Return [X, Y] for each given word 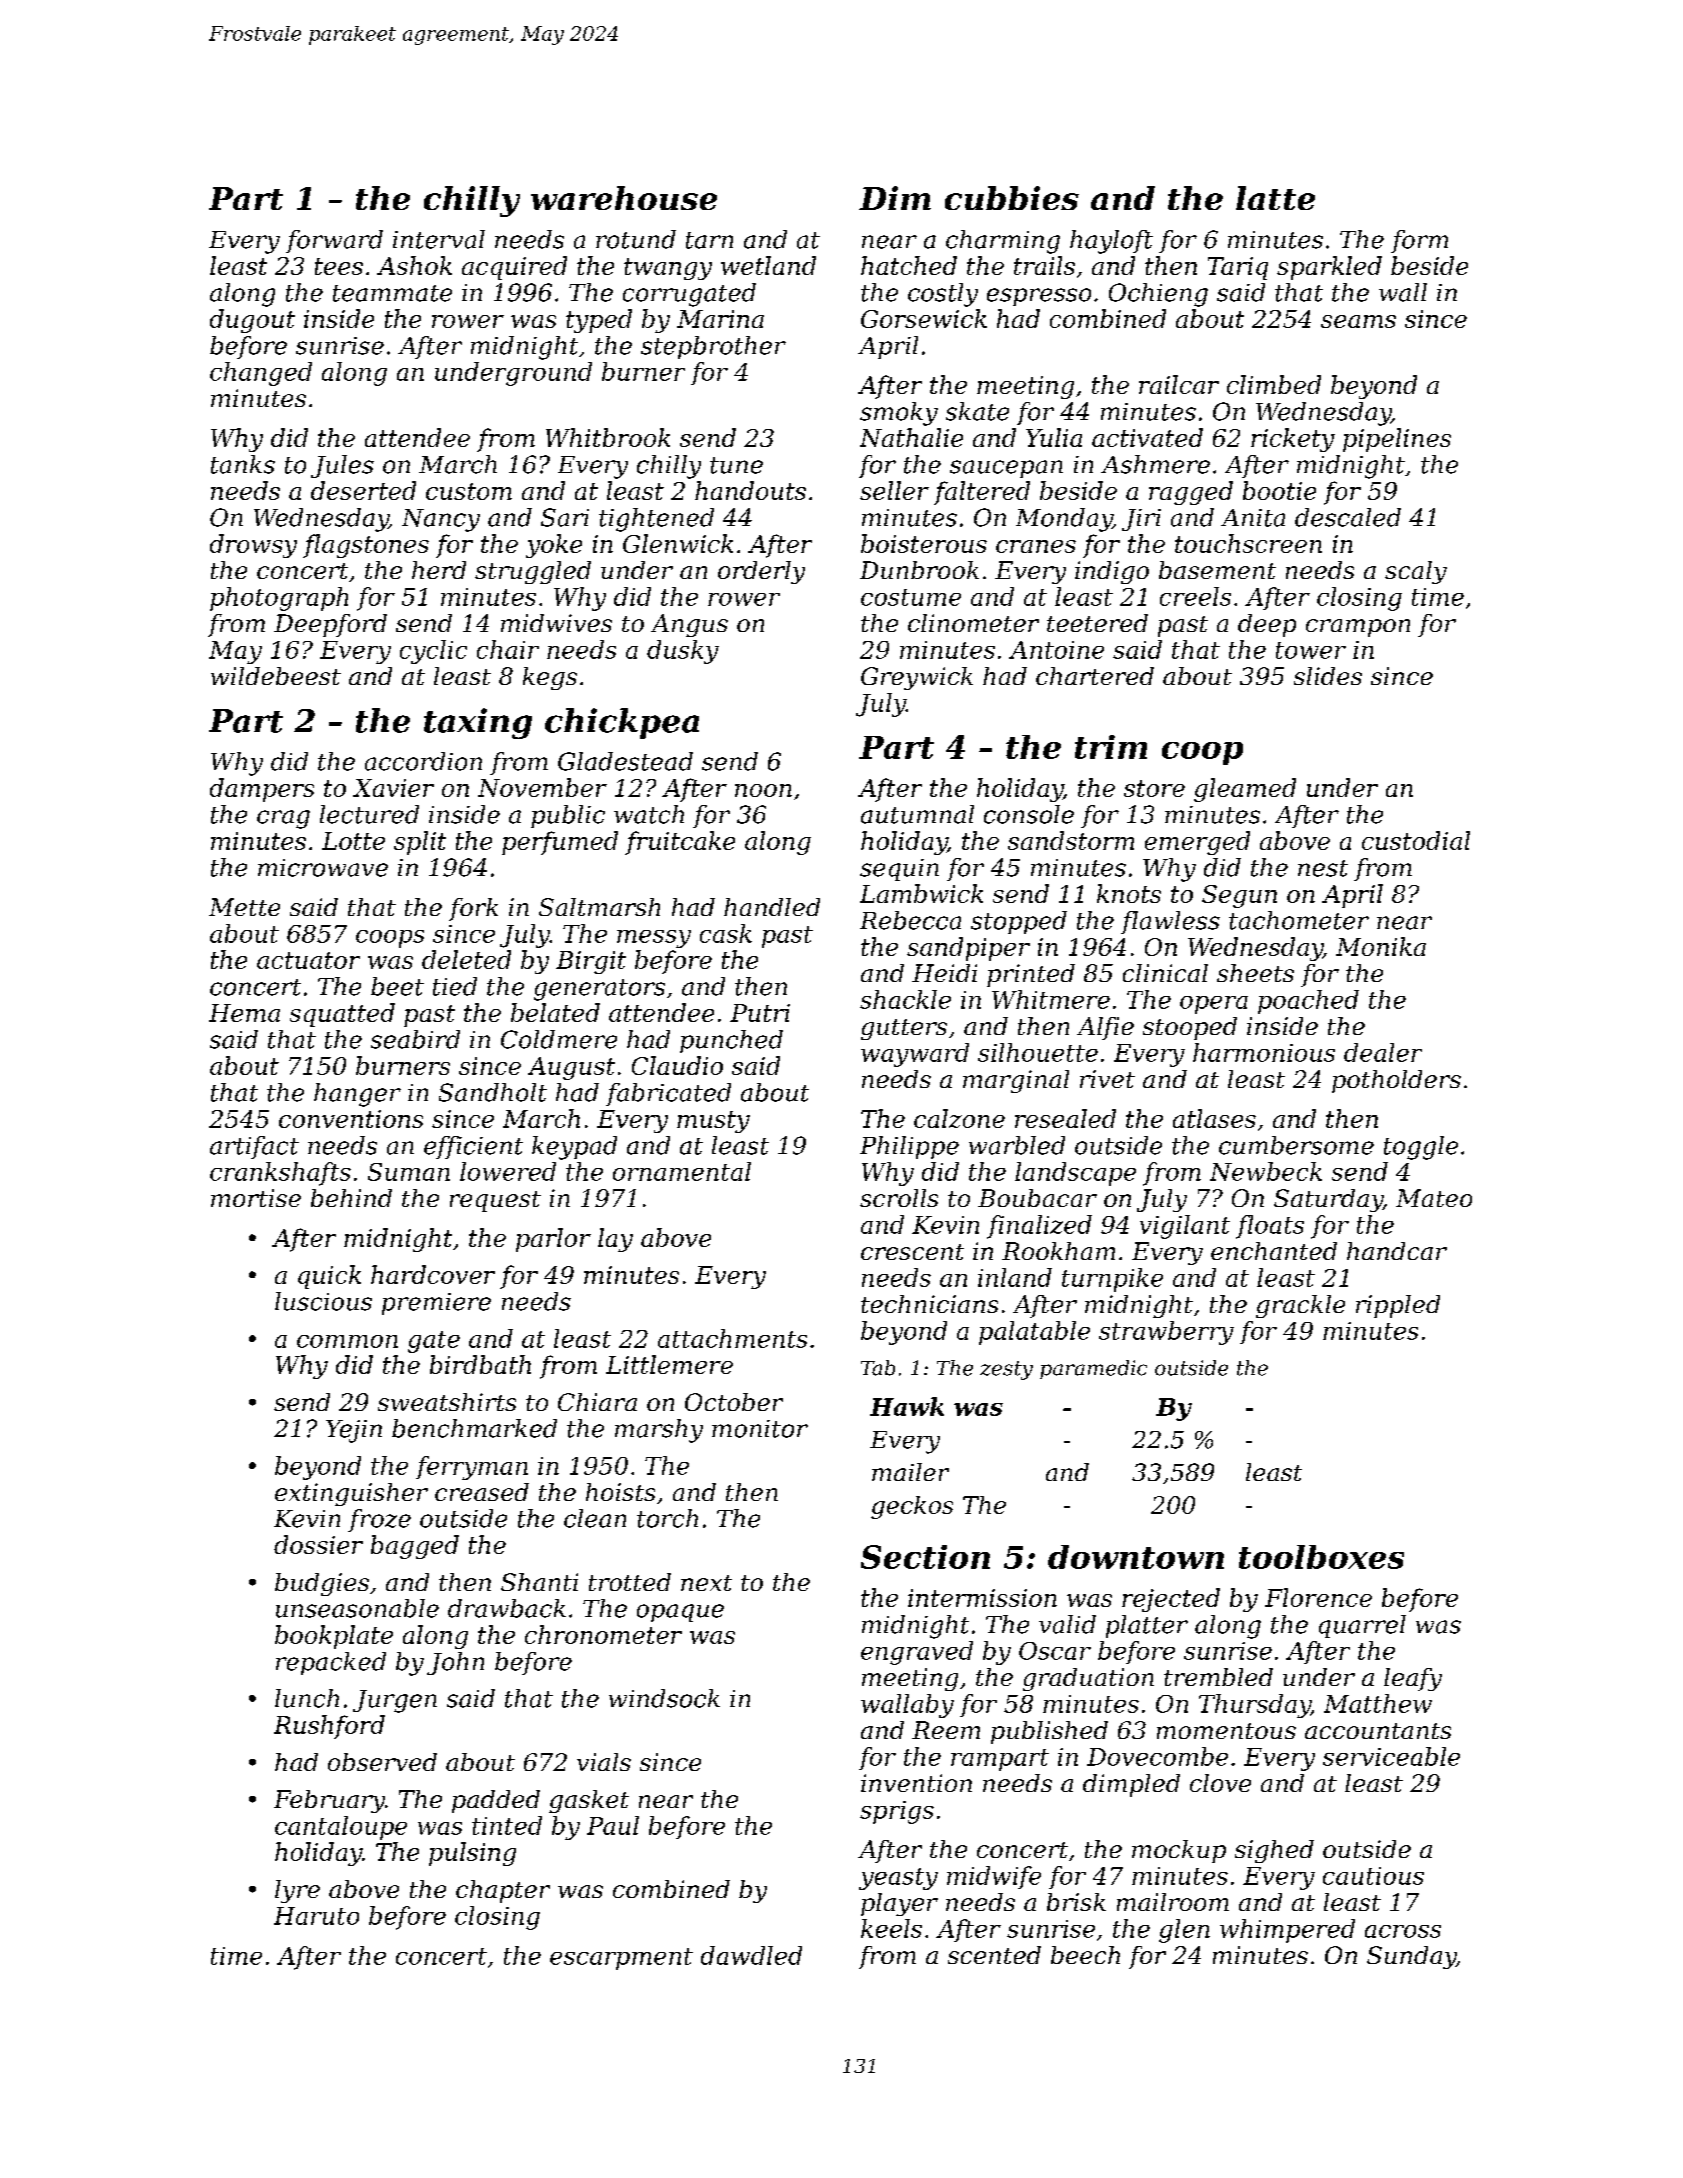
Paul [613, 1825]
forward [334, 241]
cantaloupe [341, 1828]
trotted [630, 1582]
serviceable [1391, 1756]
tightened [656, 520]
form [1419, 241]
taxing [478, 723]
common [347, 1341]
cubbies [1012, 198]
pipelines [1397, 440]
